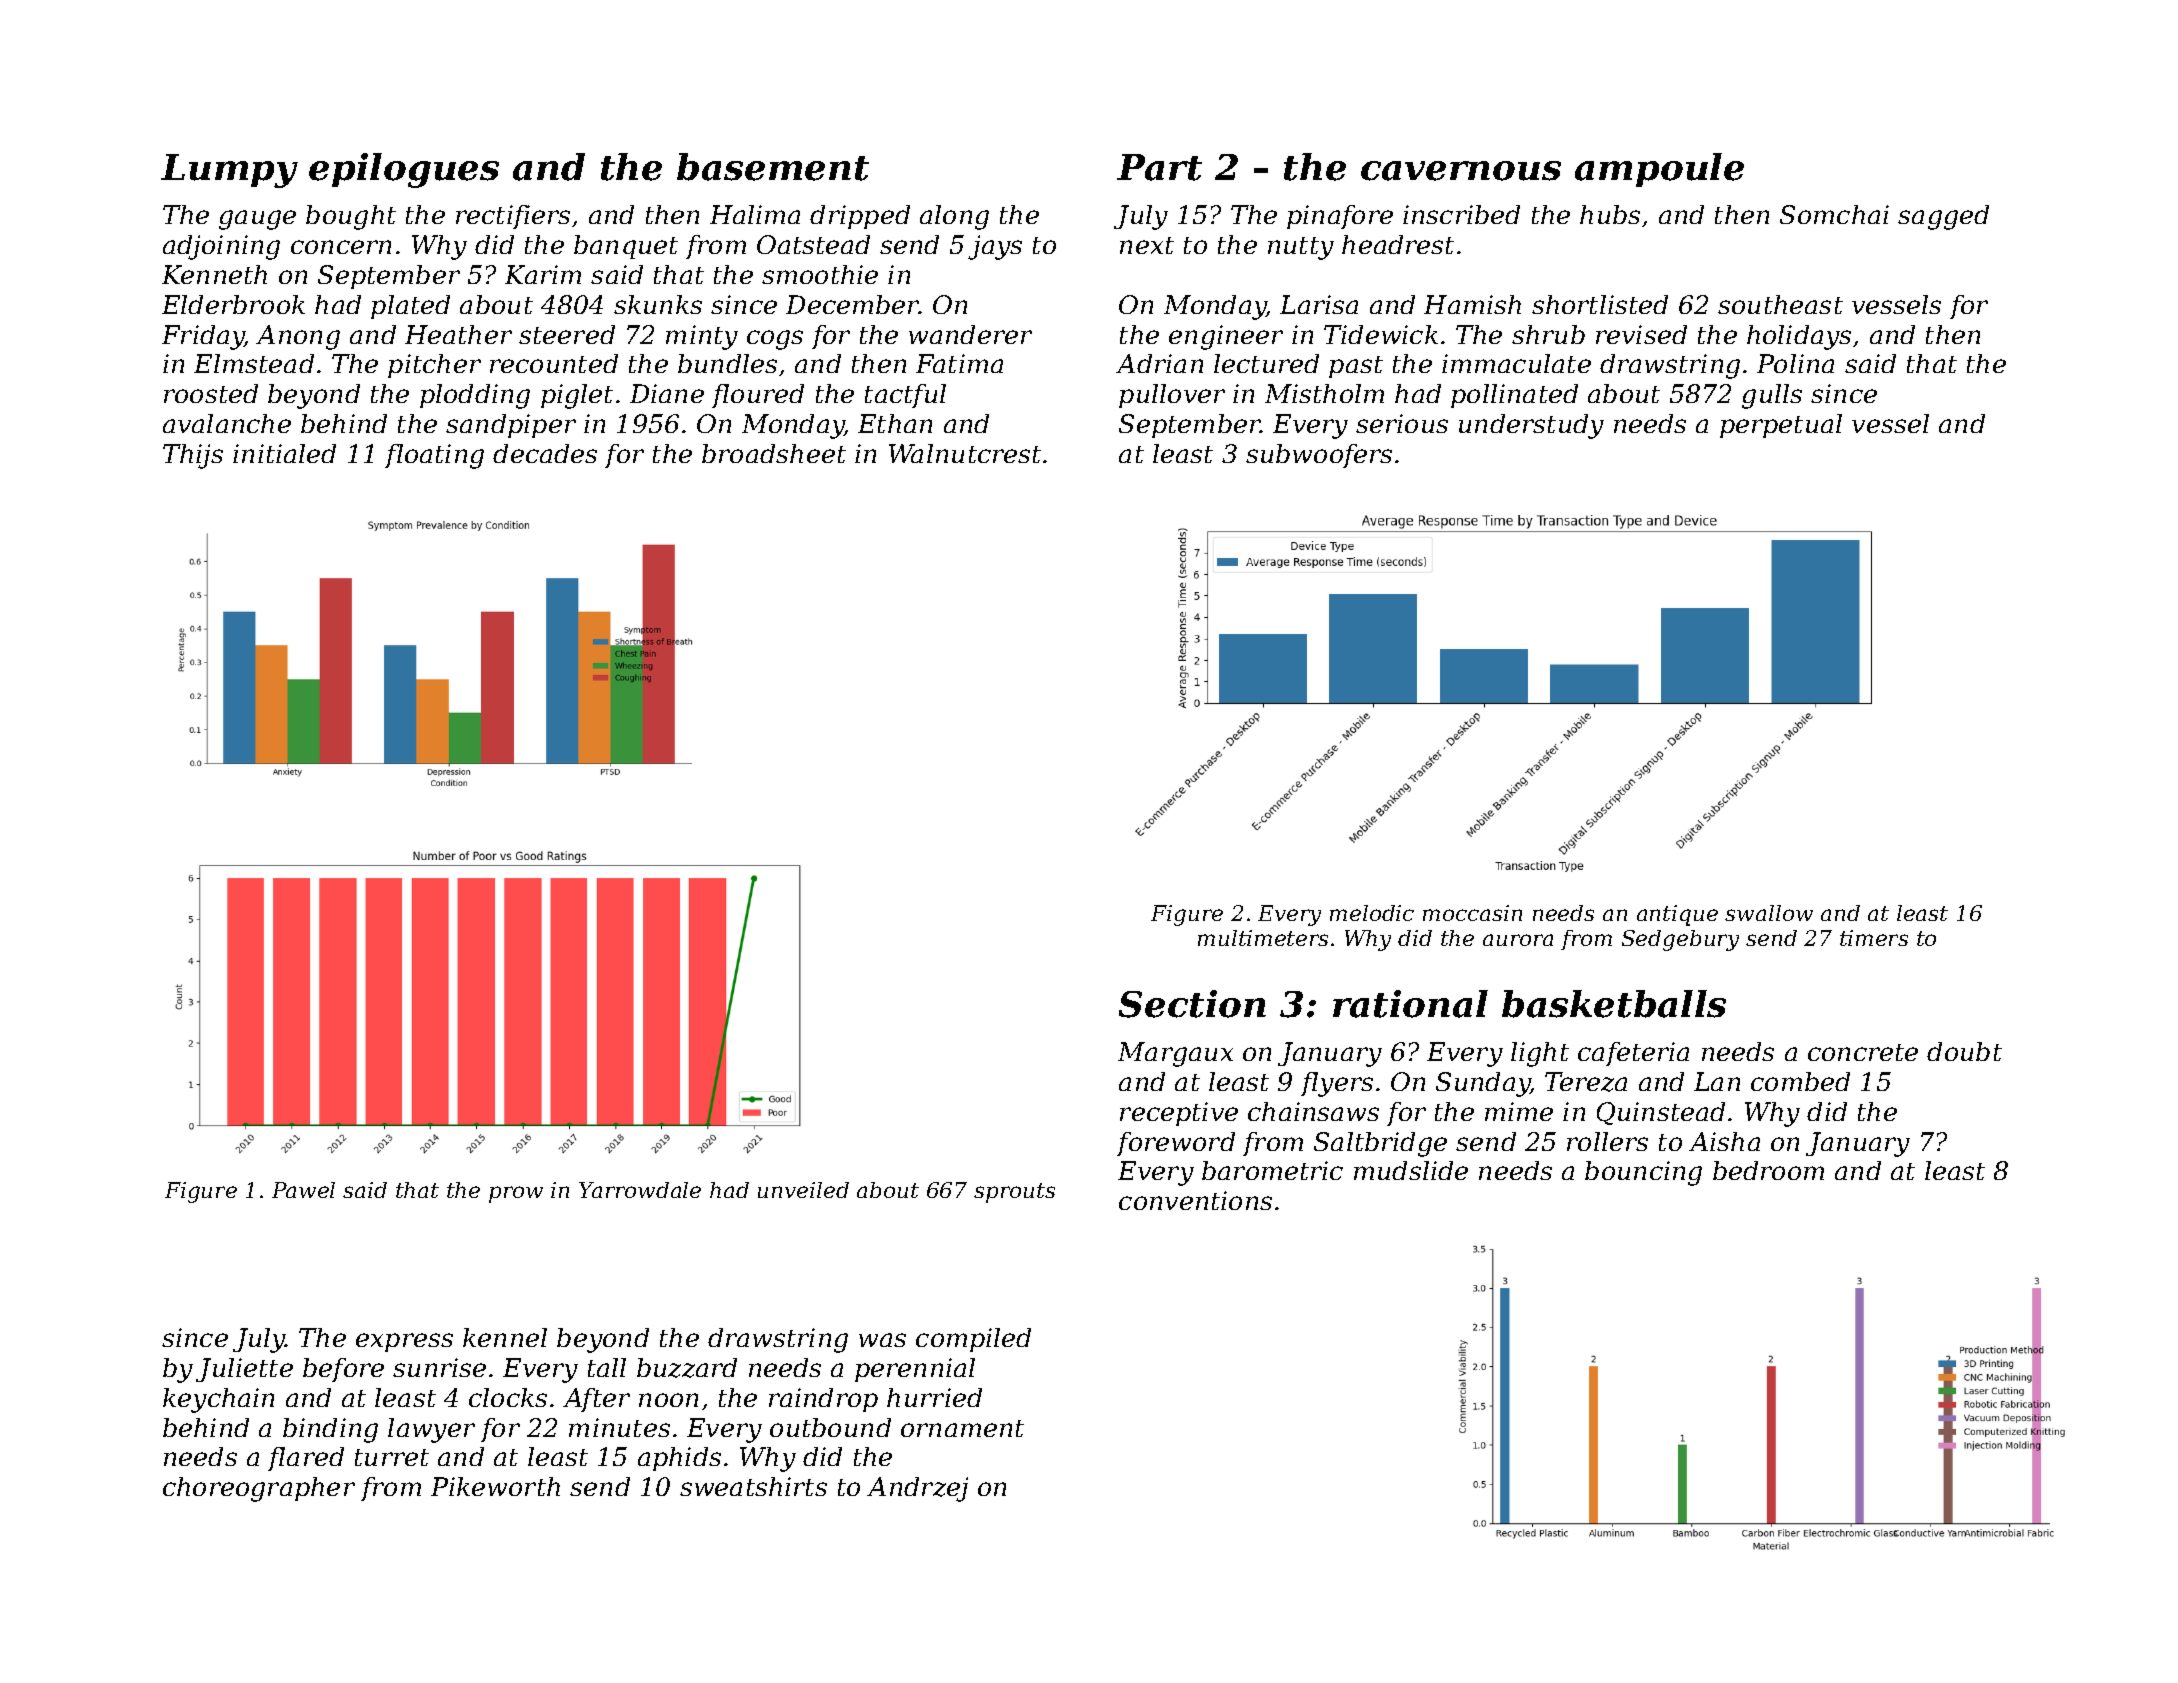  What do you see at coordinates (1159, 167) in the screenshot?
I see `Part` at bounding box center [1159, 167].
